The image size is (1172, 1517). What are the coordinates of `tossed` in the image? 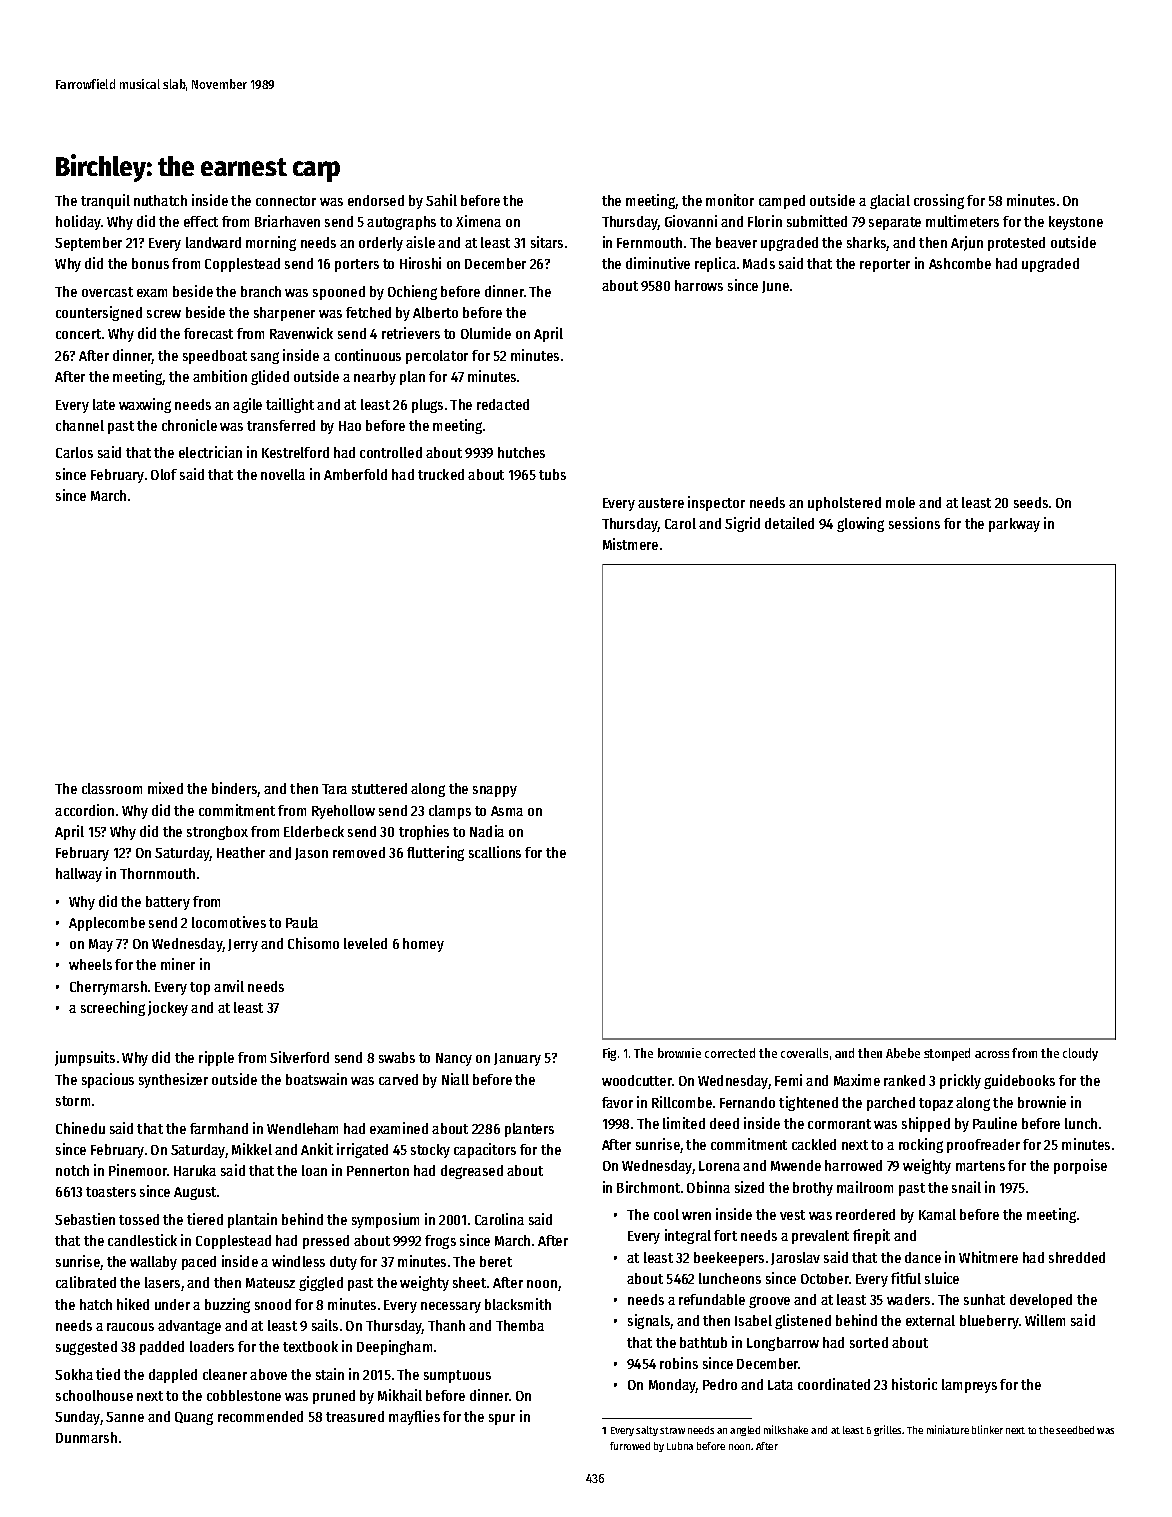 It's located at (139, 1219).
